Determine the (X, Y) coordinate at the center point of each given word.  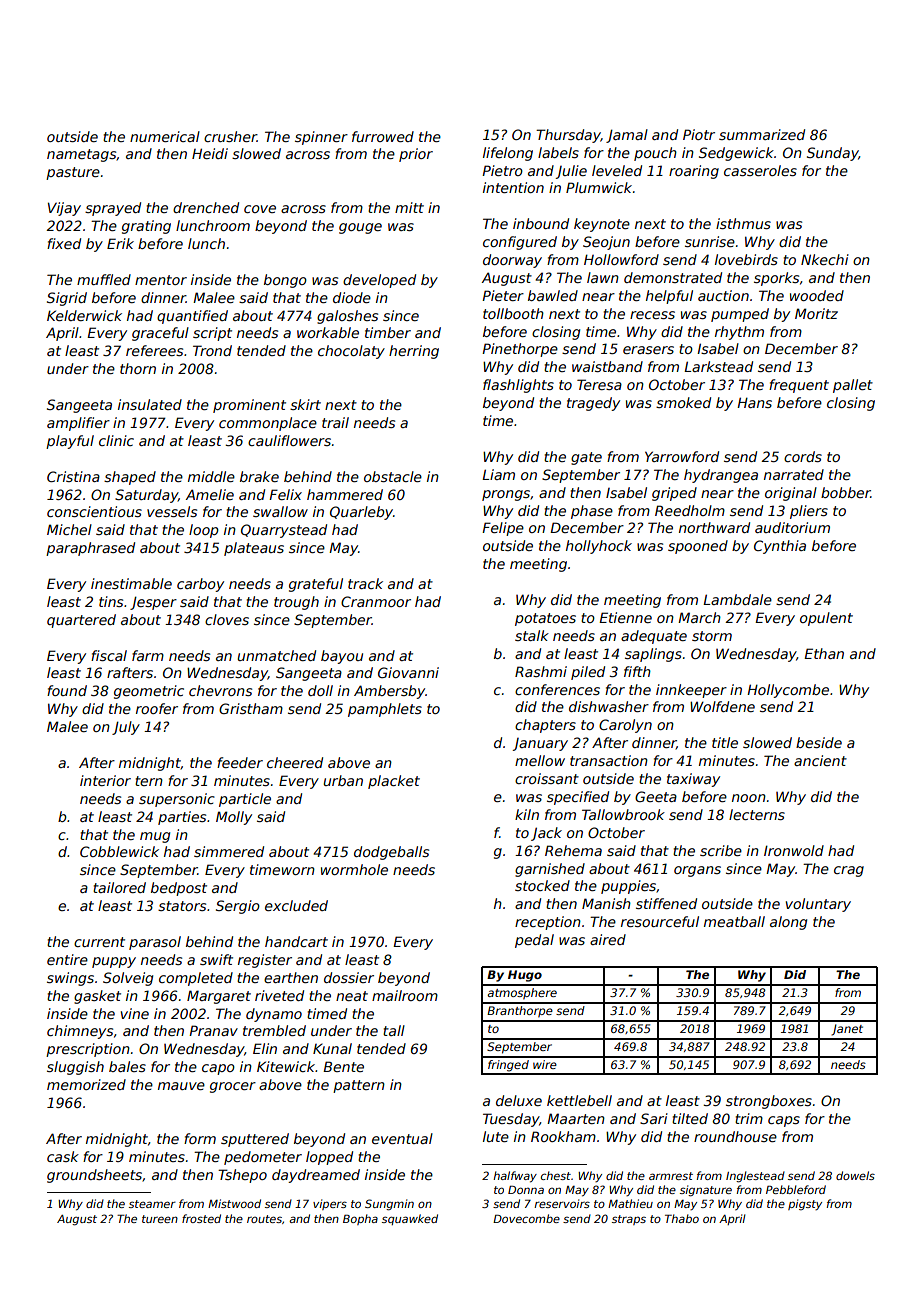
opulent (826, 619)
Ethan (824, 653)
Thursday (568, 136)
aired (608, 939)
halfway (515, 1177)
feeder (240, 762)
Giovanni (408, 672)
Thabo (682, 1218)
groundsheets (94, 1176)
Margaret (219, 997)
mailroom (405, 995)
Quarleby (361, 513)
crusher (230, 136)
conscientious (94, 511)
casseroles (760, 170)
